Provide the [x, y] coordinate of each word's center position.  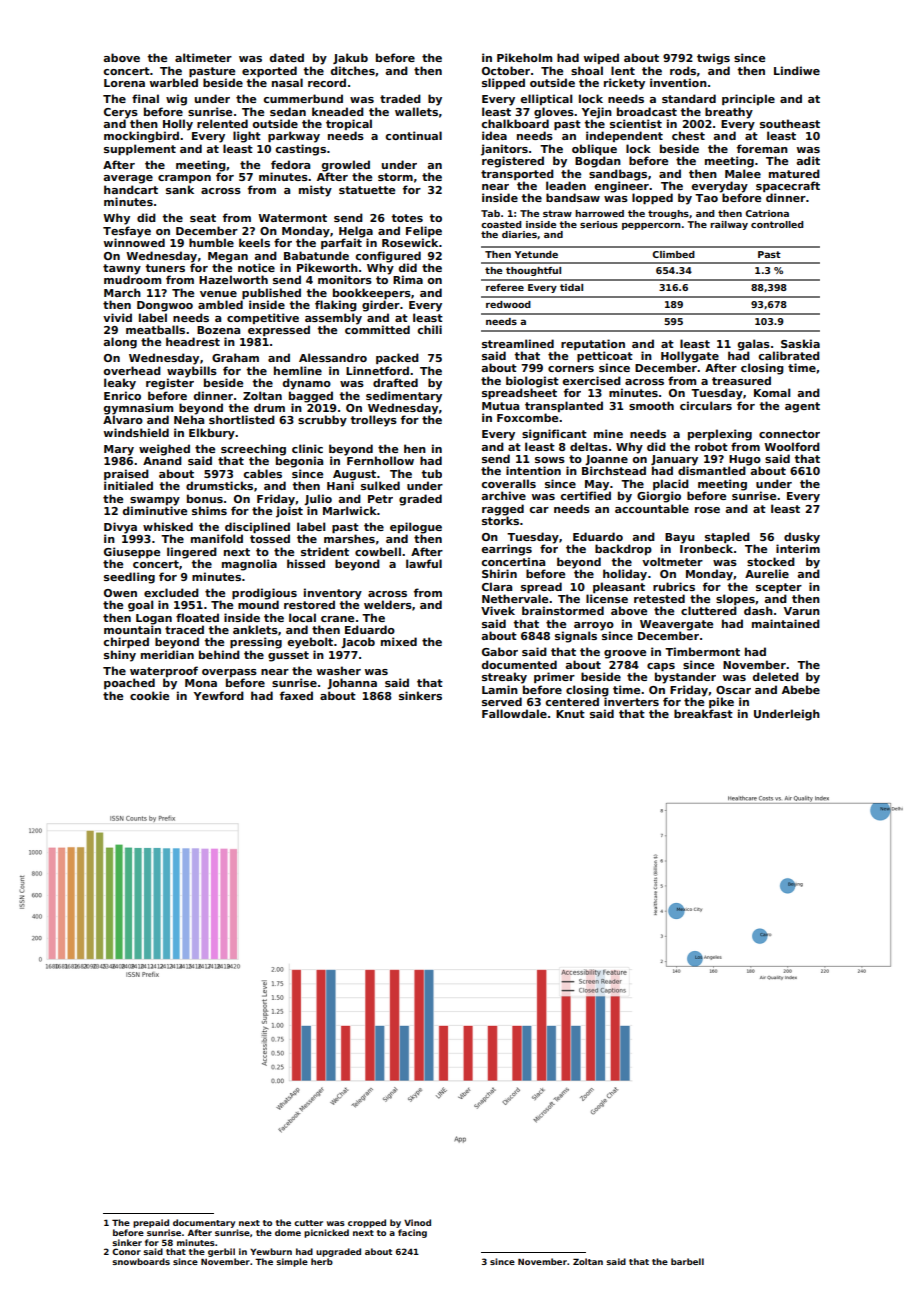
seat [203, 218]
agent [802, 407]
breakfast [703, 713]
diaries [519, 234]
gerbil [221, 1252]
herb [322, 1261]
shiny [120, 656]
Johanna [352, 683]
